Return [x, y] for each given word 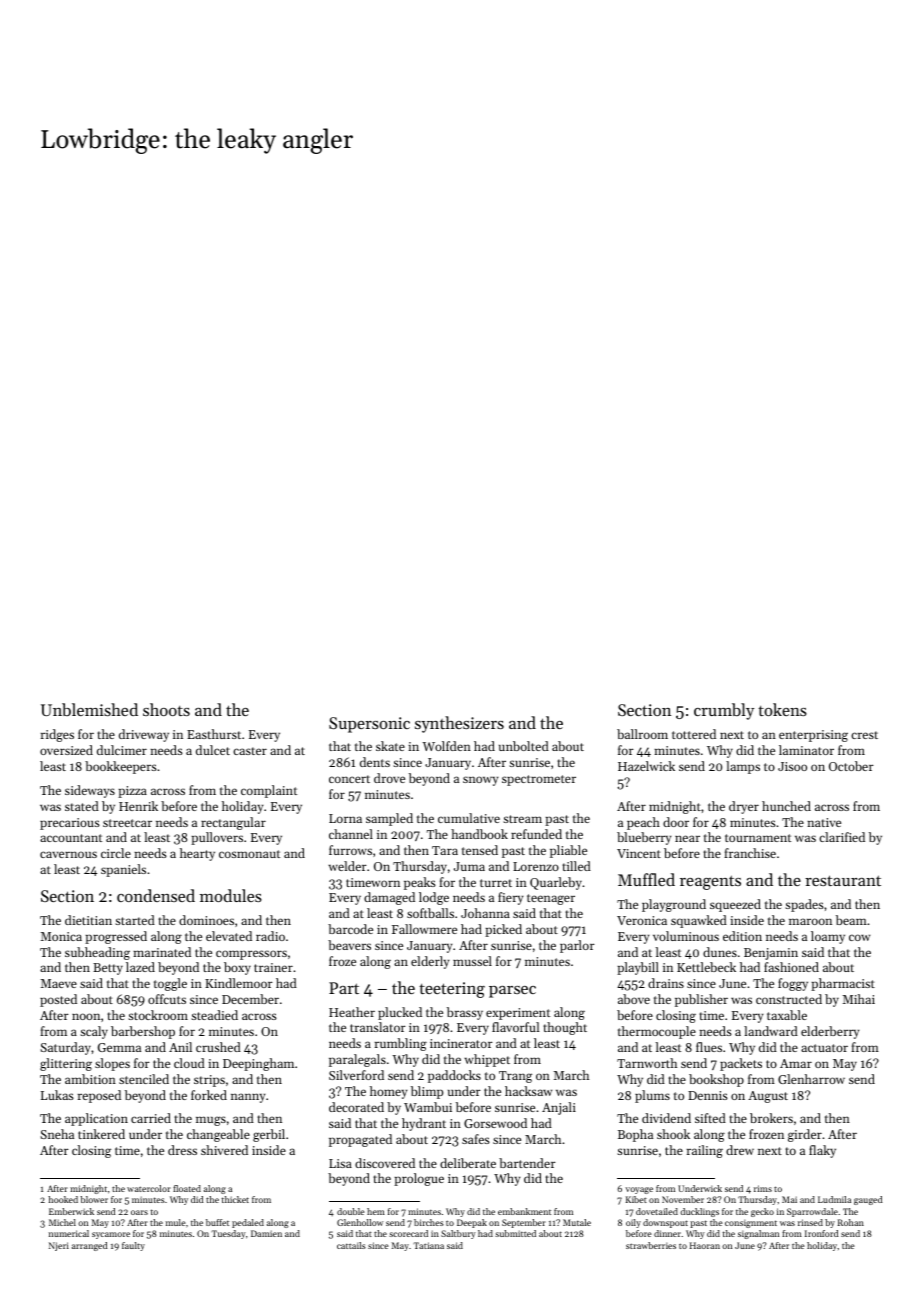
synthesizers [459, 724]
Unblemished [89, 709]
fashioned [791, 967]
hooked [63, 1199]
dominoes [206, 920]
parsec [512, 992]
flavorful [516, 1027]
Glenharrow [811, 1079]
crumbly [724, 711]
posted [58, 1000]
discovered [385, 1163]
